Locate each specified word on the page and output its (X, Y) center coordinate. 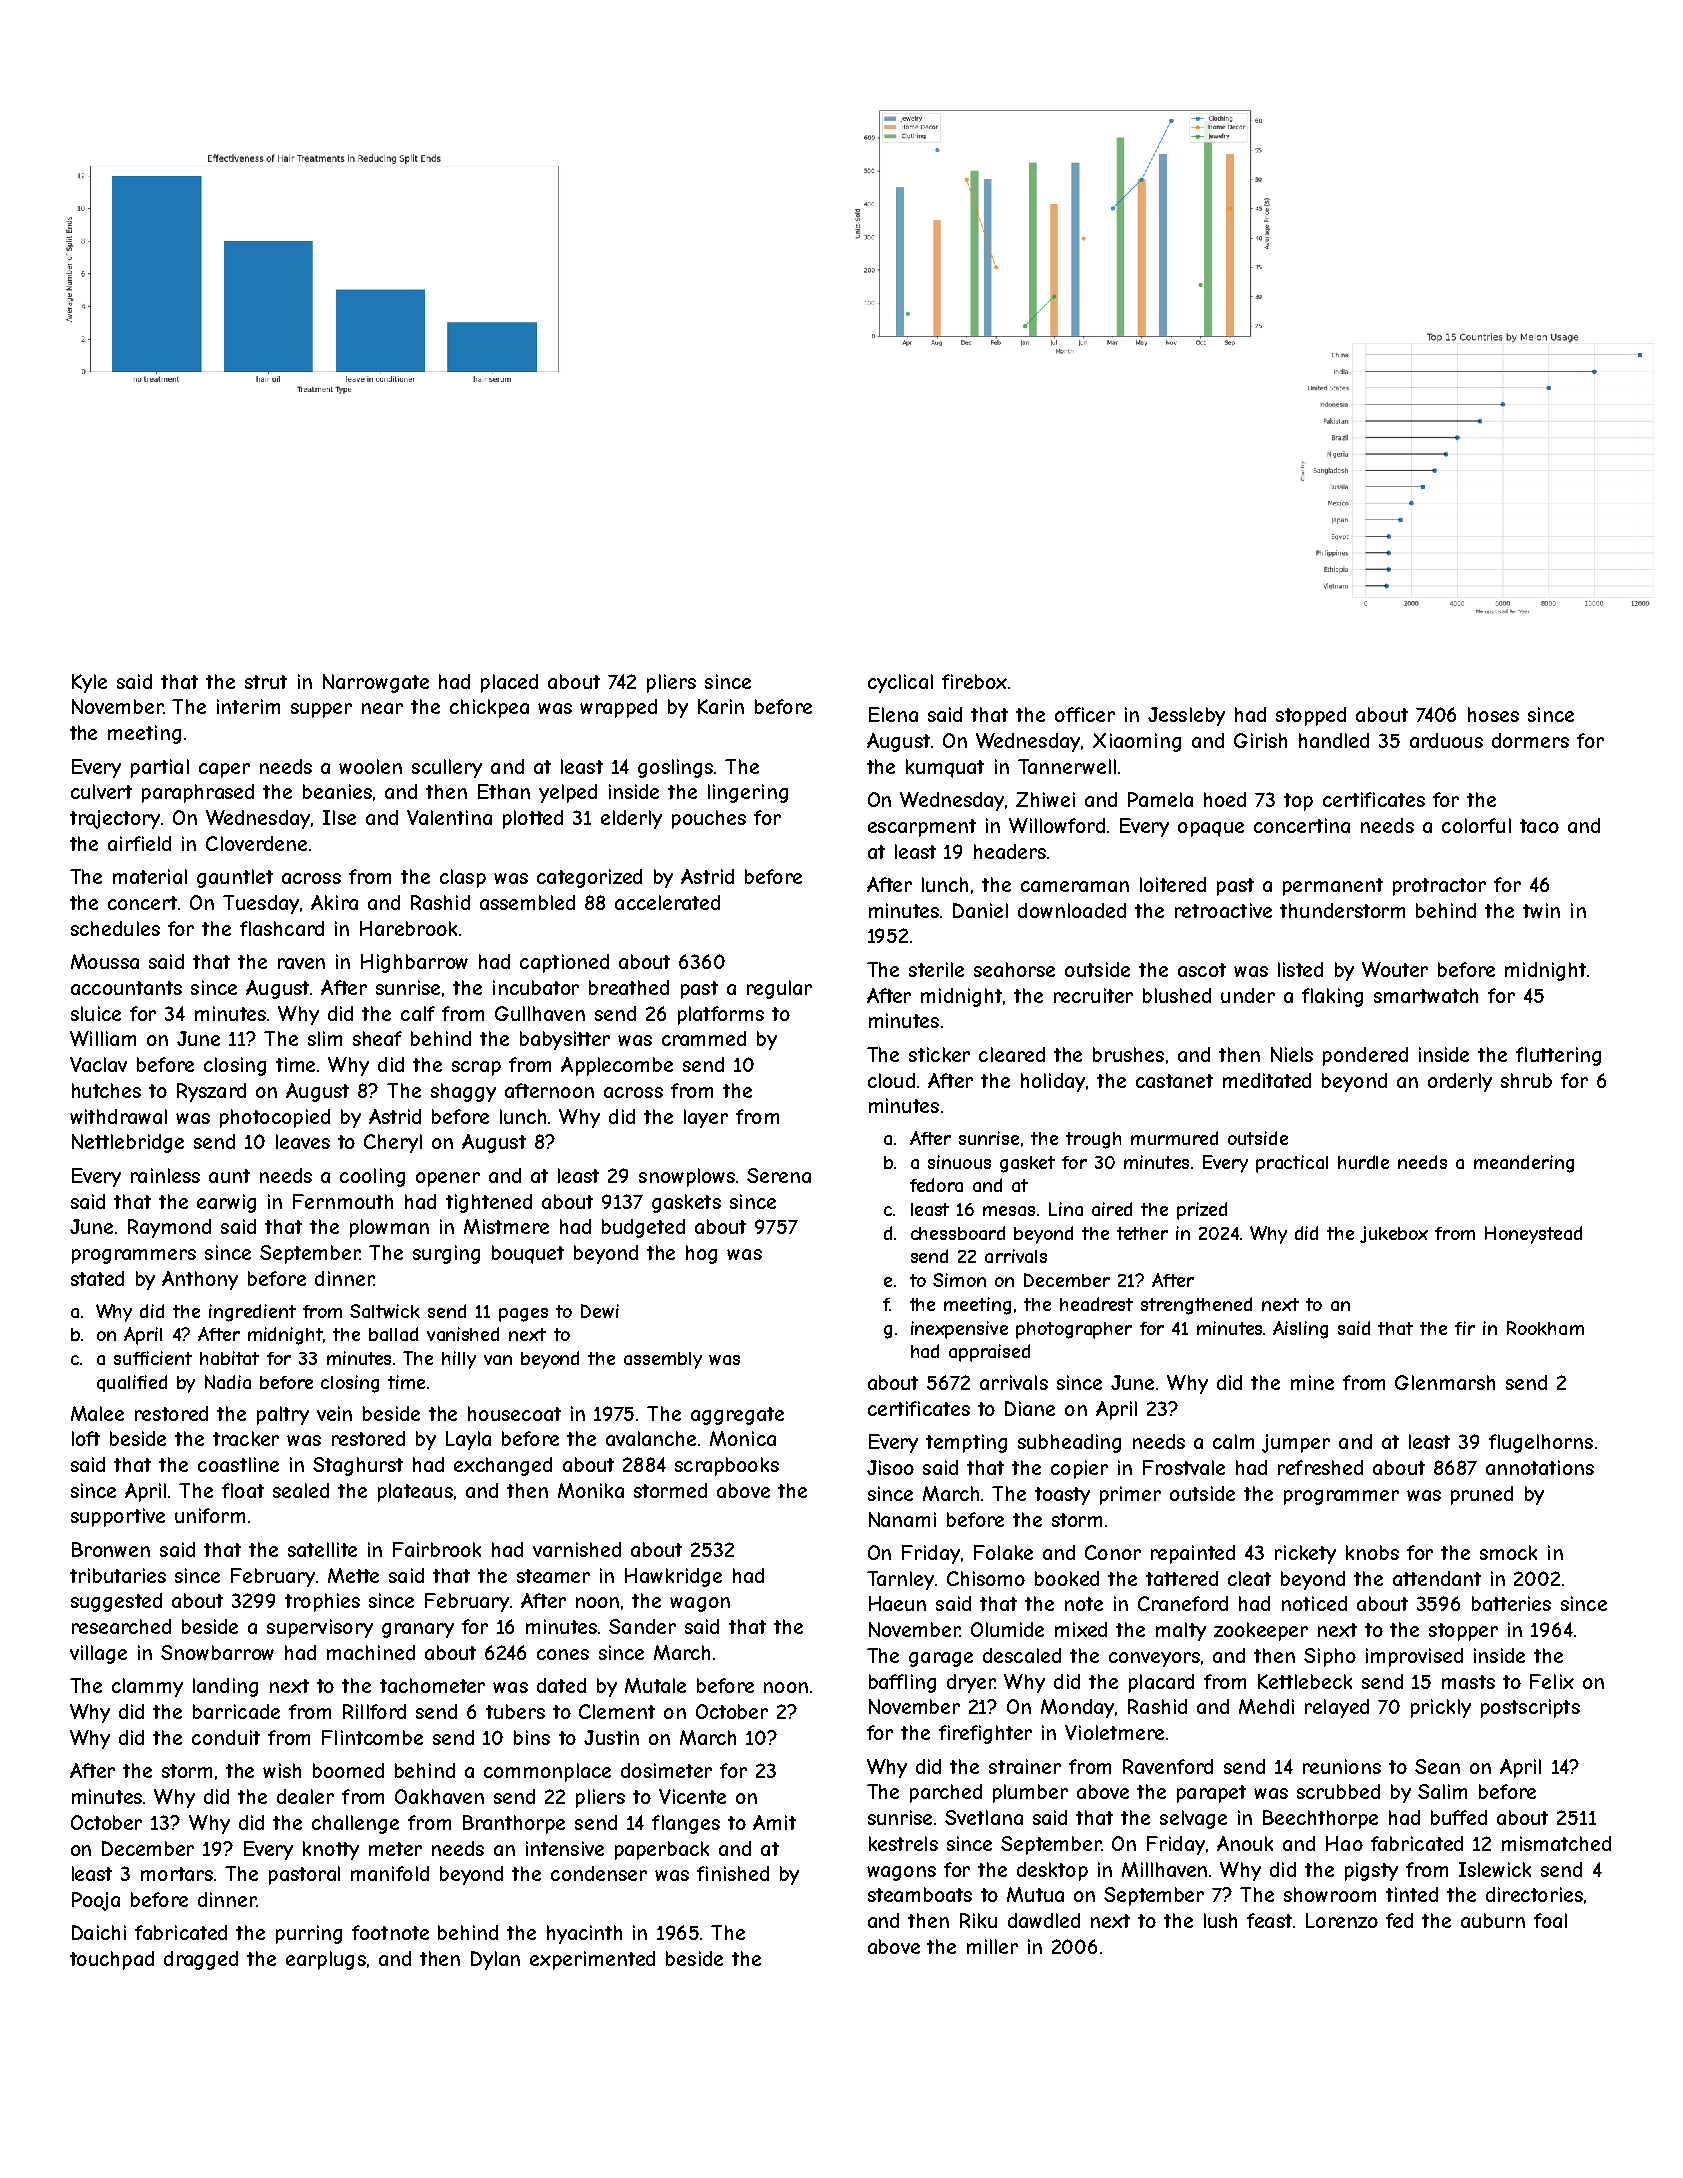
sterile (936, 969)
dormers (1530, 740)
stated (97, 1278)
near (382, 708)
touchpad (112, 1960)
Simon (959, 1280)
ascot (1202, 970)
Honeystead (1533, 1235)
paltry (283, 1415)
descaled (1022, 1655)
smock (1508, 1552)
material (150, 876)
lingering (748, 793)
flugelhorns (1541, 1443)
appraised (989, 1353)
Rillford (374, 1711)
